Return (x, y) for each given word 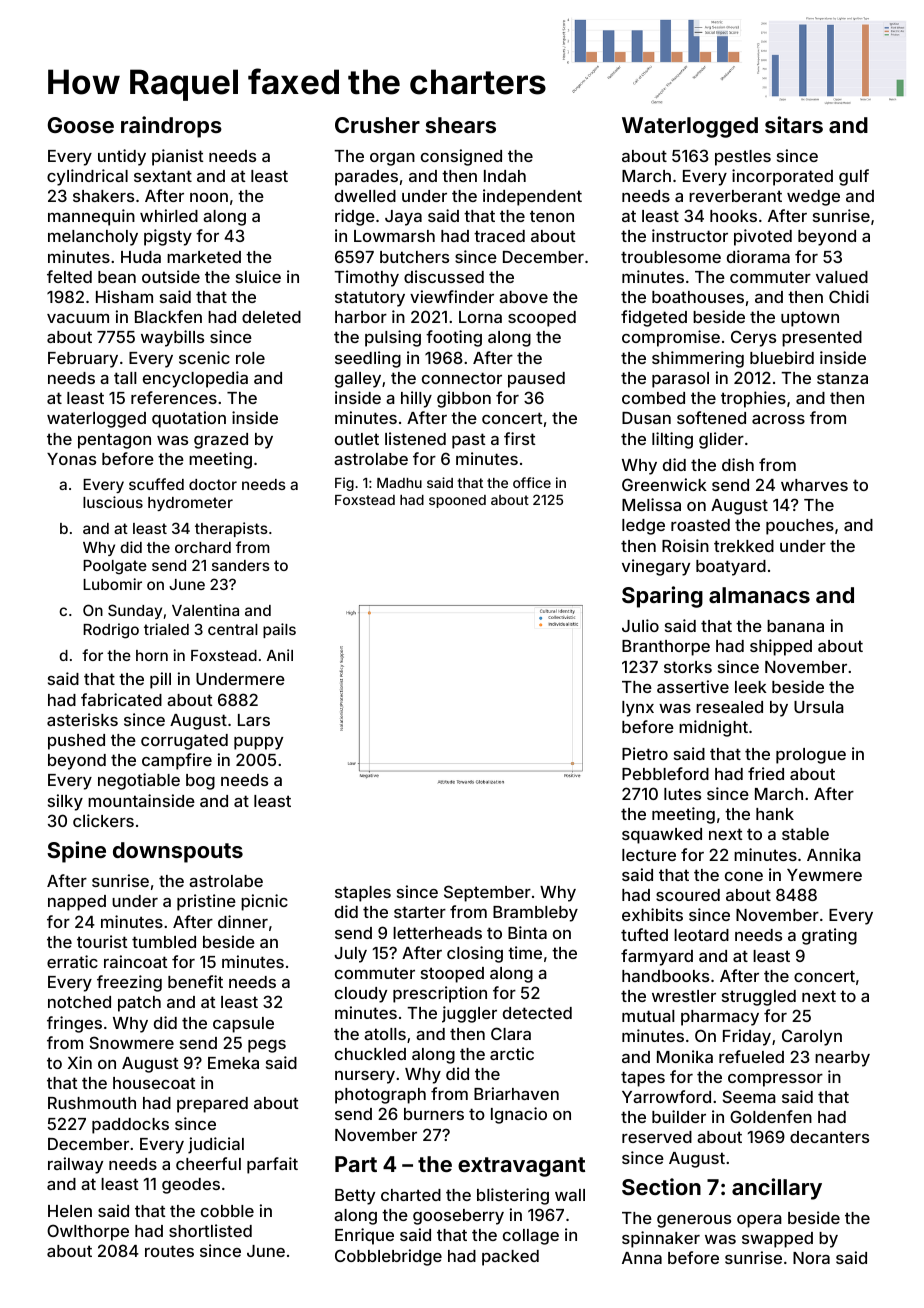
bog (200, 782)
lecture (649, 855)
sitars (794, 124)
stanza (842, 378)
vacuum (78, 318)
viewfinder (452, 296)
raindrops (171, 127)
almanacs (759, 595)
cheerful (208, 1163)
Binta (527, 932)
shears (461, 125)
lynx (638, 709)
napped (77, 903)
